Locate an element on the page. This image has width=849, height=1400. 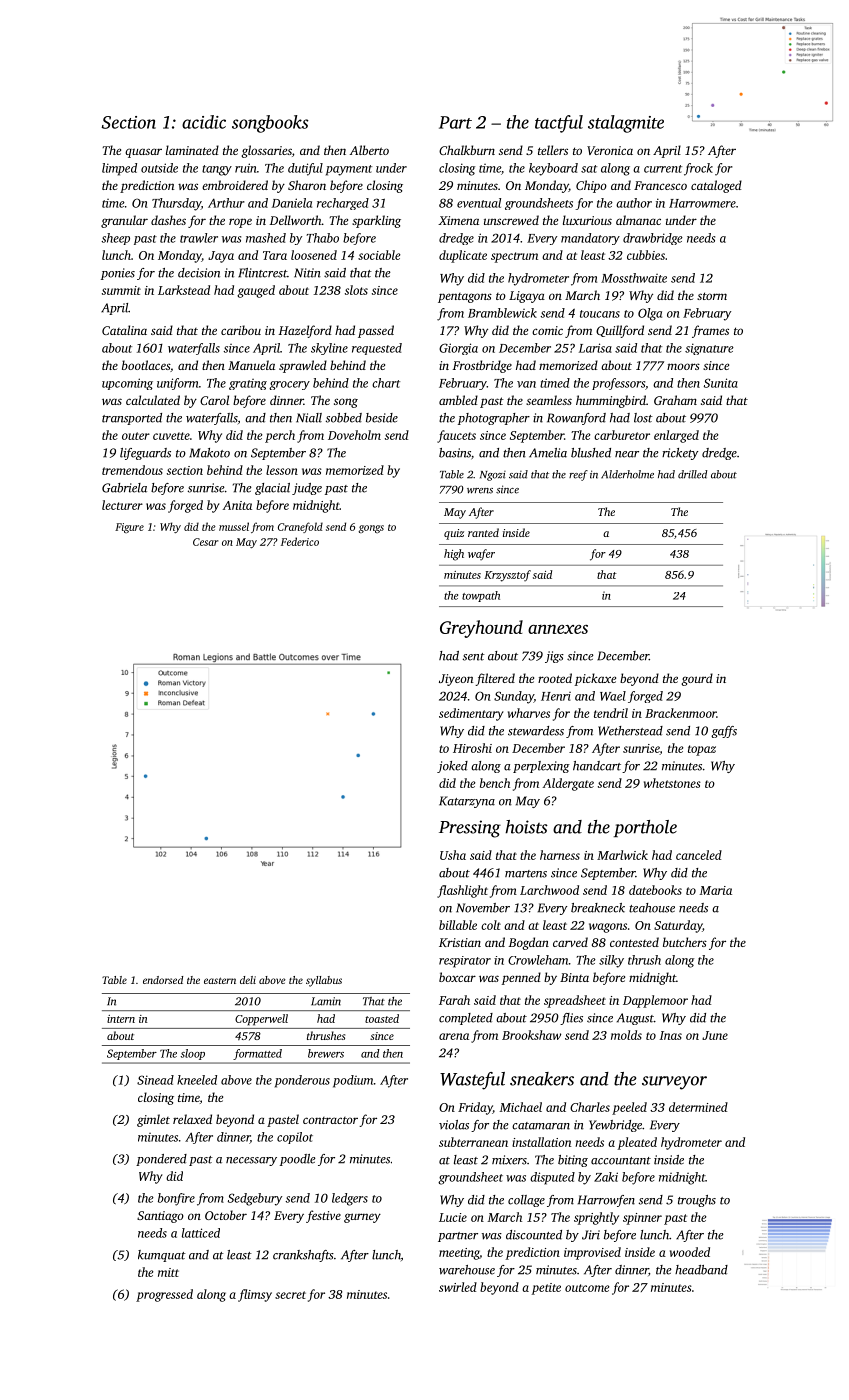
canceled is located at coordinates (699, 855).
